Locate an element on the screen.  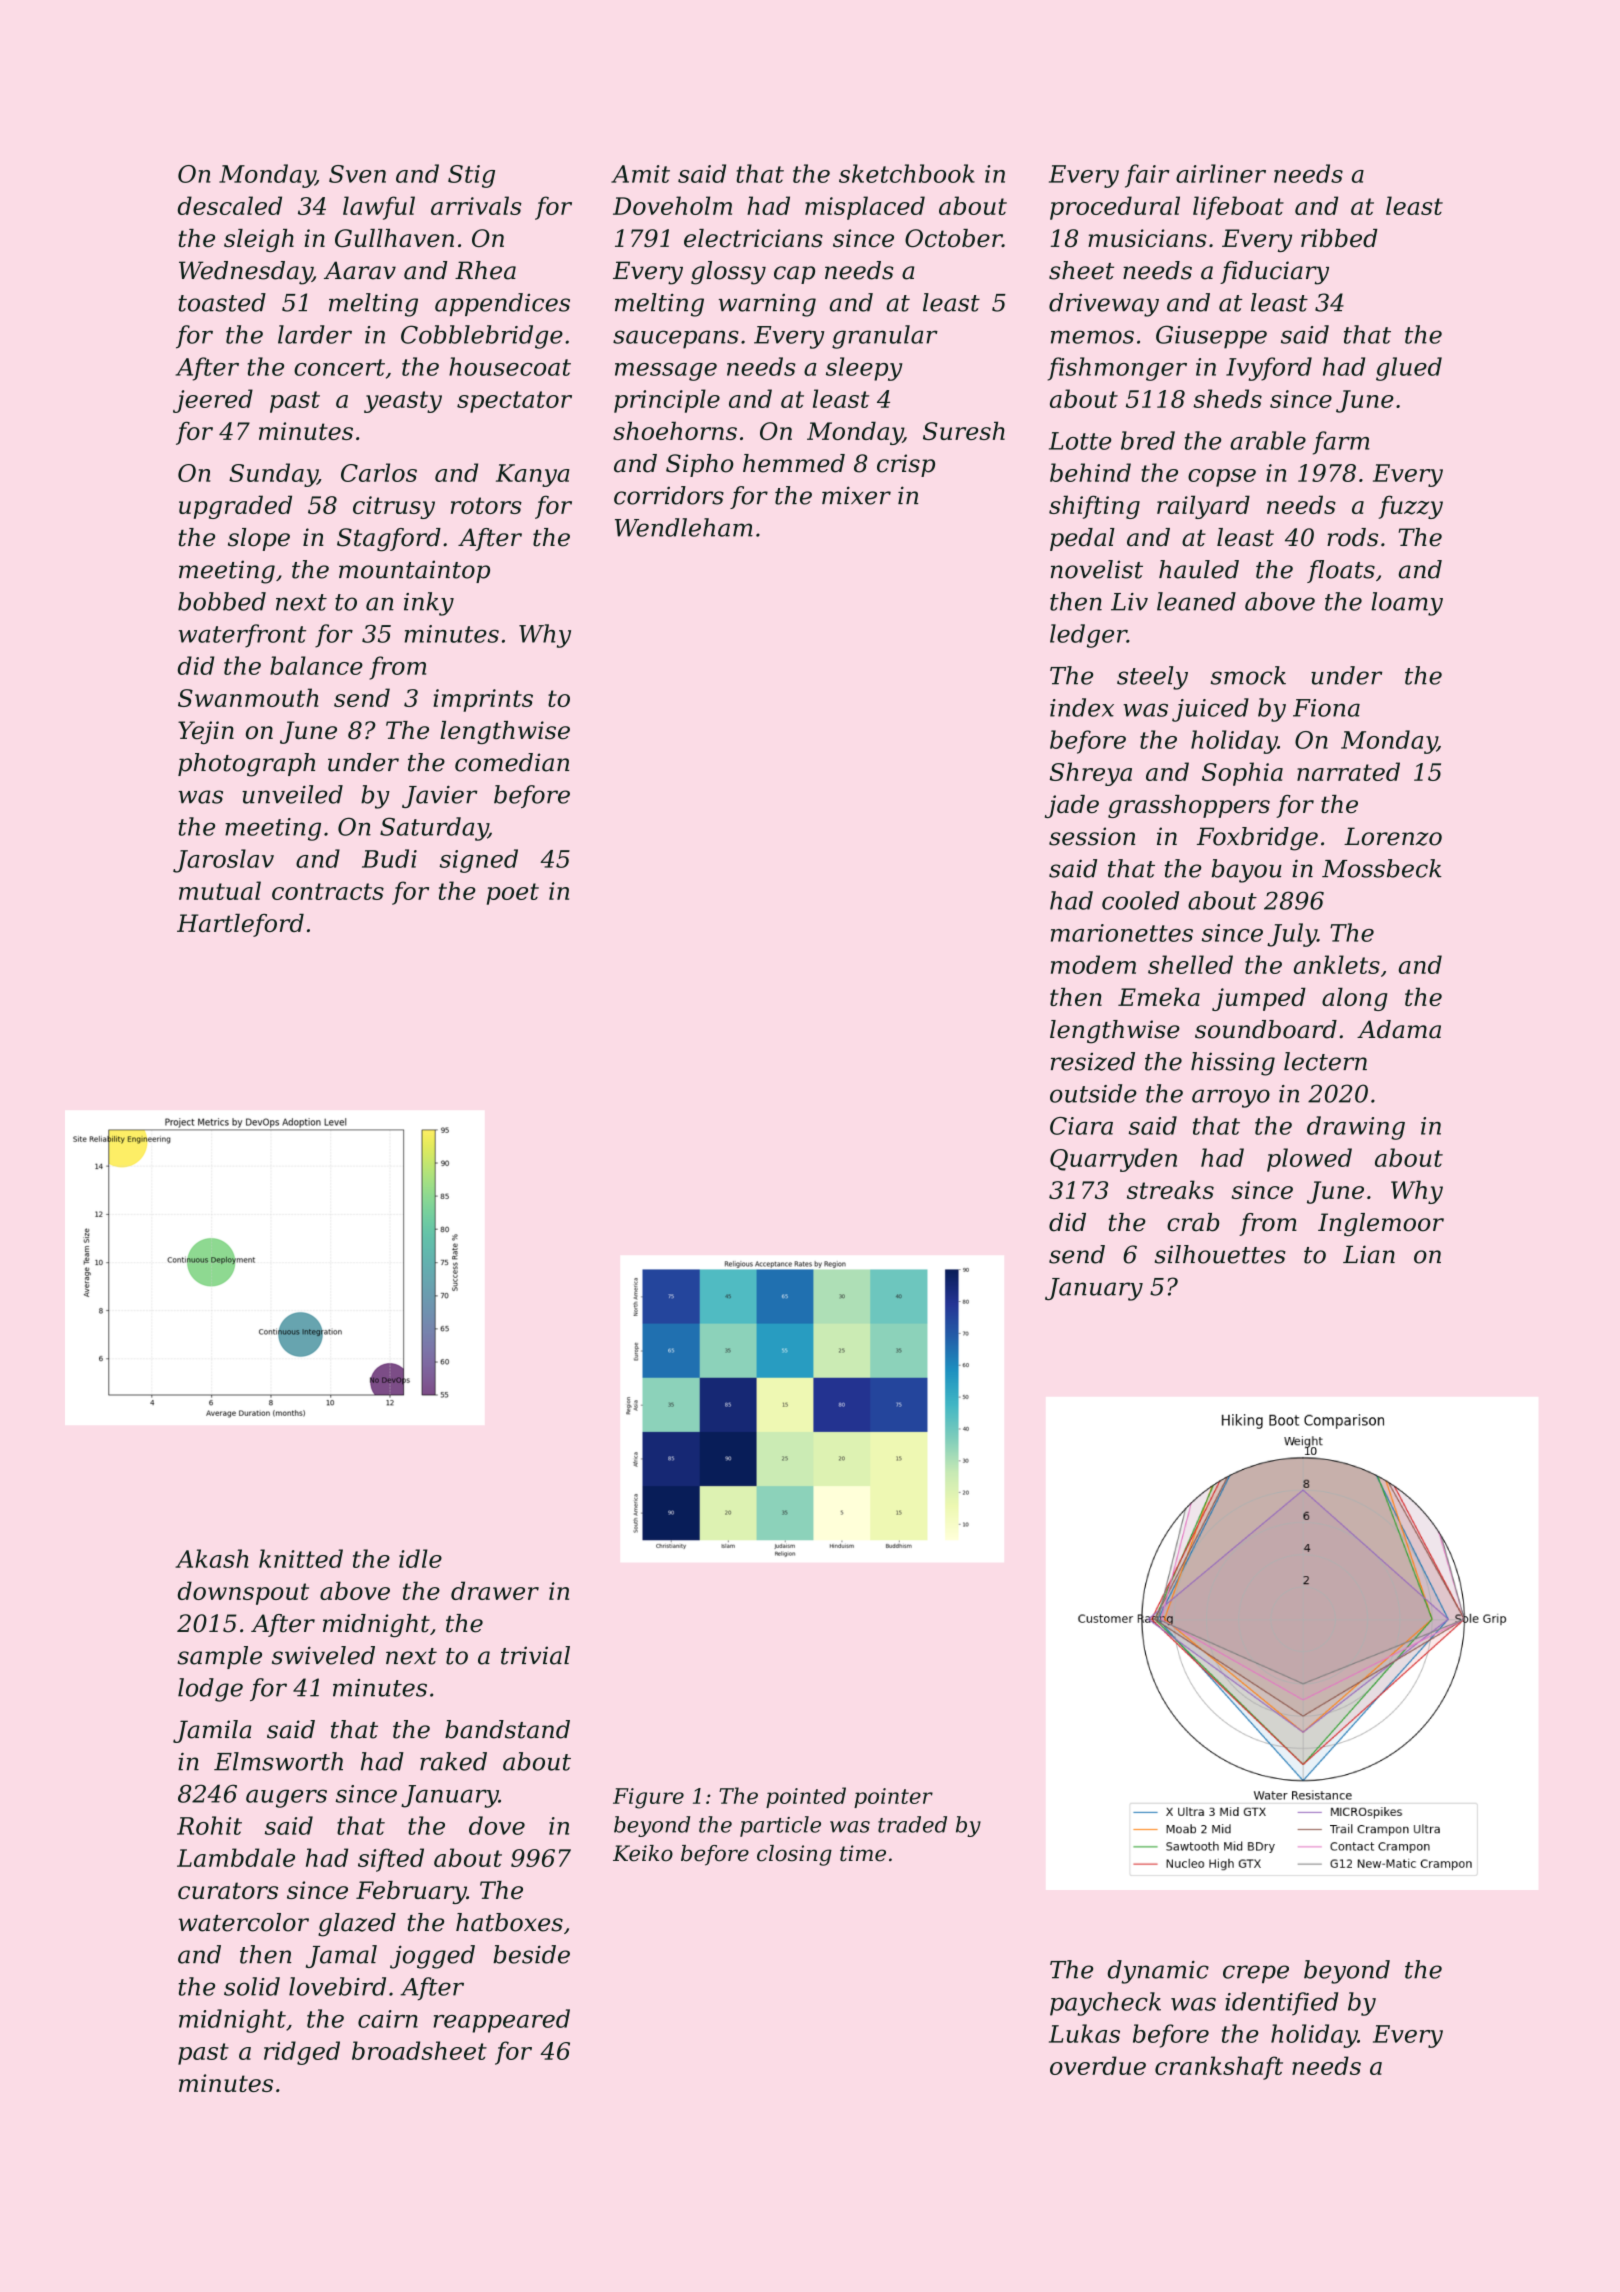
Ciara is located at coordinates (1081, 1126).
